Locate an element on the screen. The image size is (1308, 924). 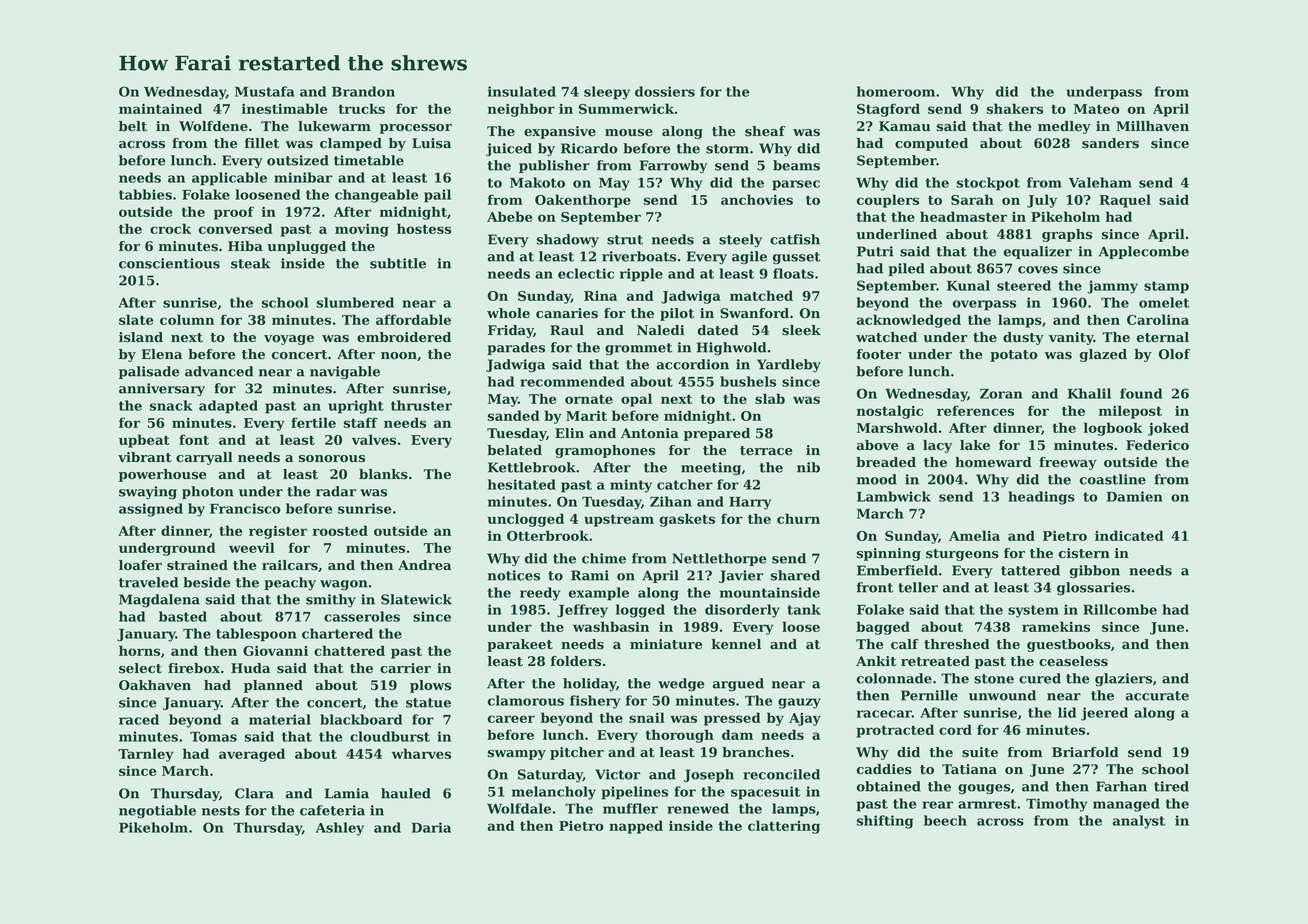
churn is located at coordinates (798, 518).
